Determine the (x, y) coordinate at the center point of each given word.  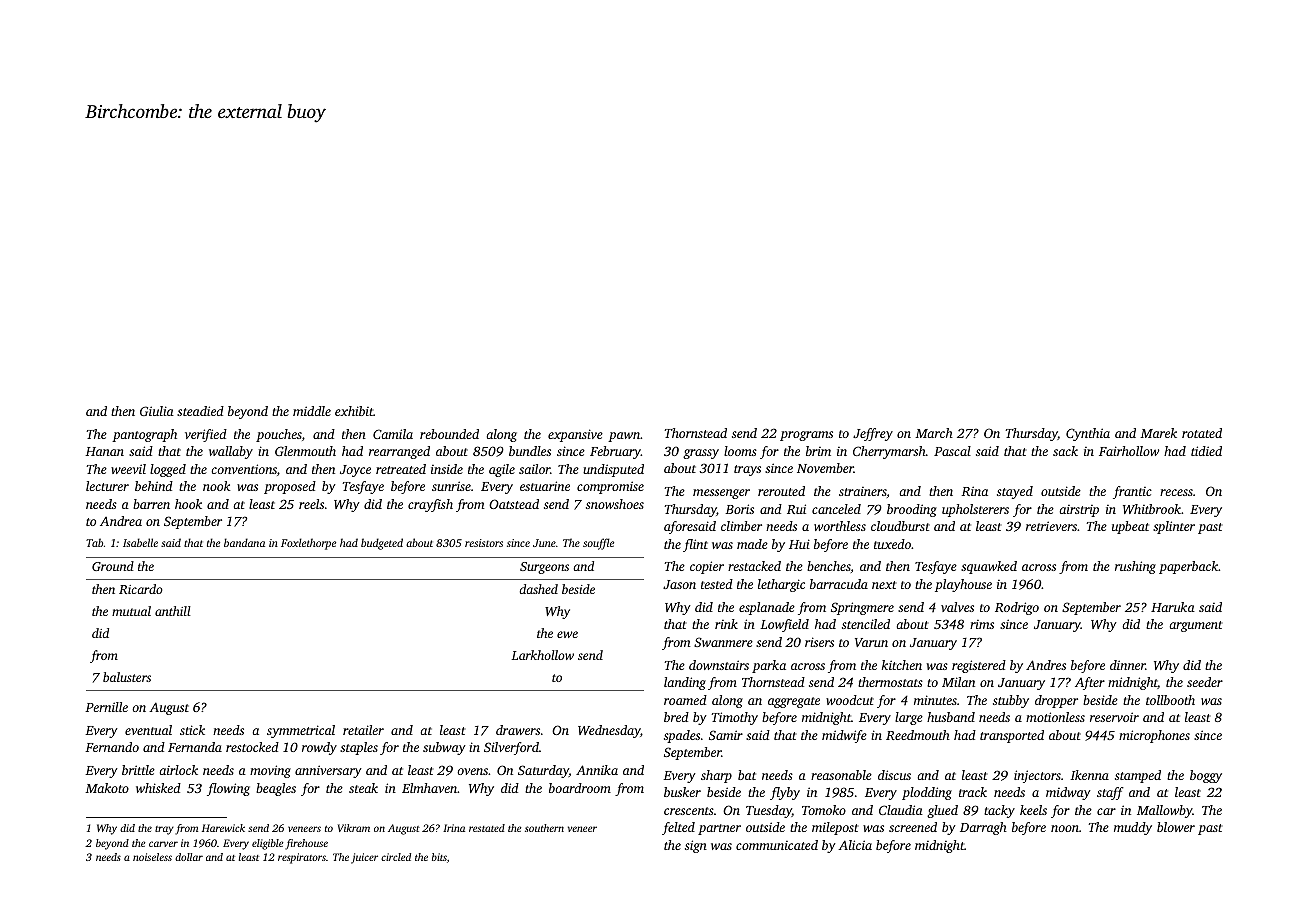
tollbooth (1170, 700)
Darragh (983, 828)
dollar (189, 857)
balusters (127, 677)
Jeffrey (873, 434)
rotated (1202, 433)
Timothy (734, 718)
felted (678, 828)
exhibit (354, 411)
